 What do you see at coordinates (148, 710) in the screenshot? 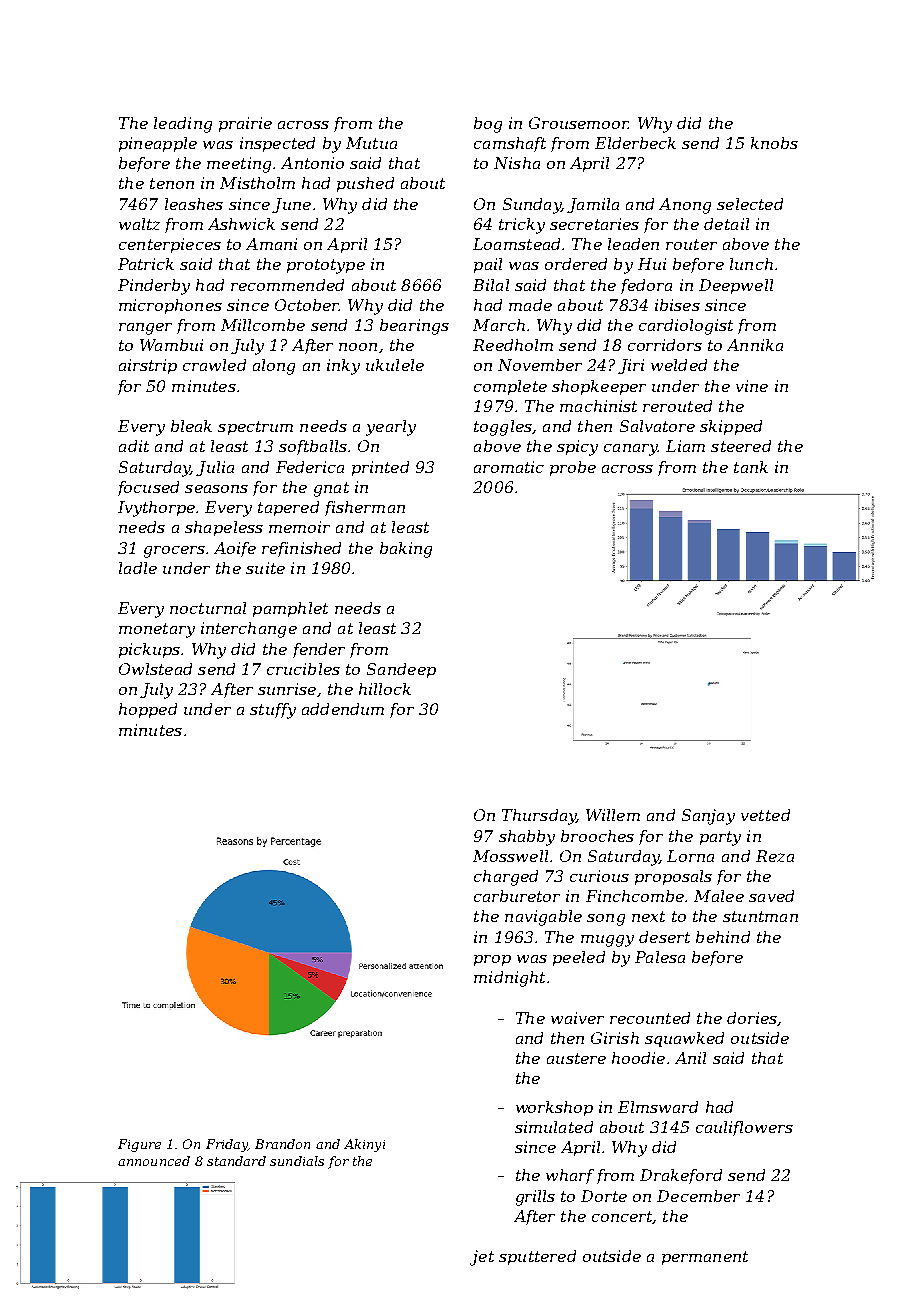
I see `hopped` at bounding box center [148, 710].
